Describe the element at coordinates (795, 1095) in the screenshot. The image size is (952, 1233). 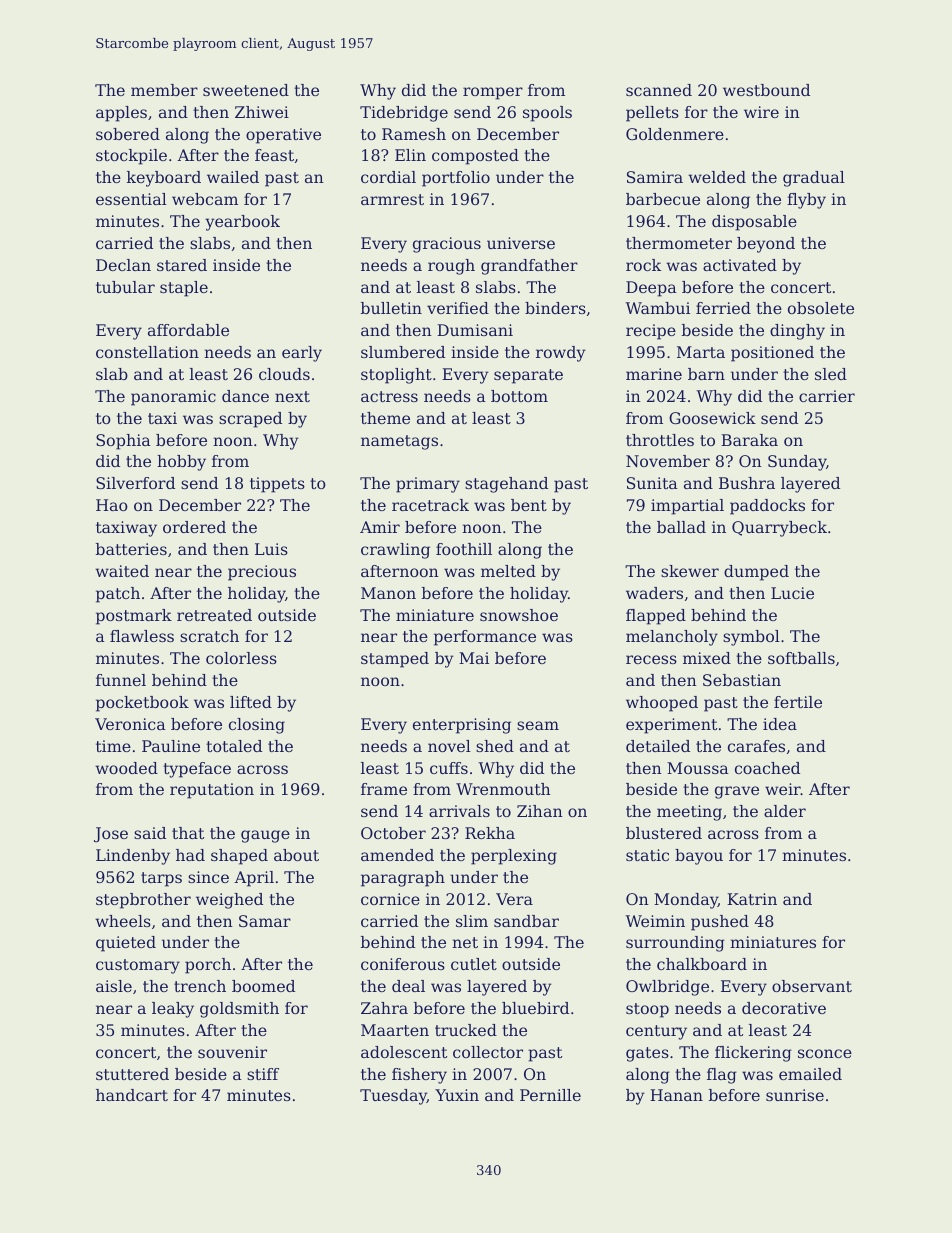
I see `sunrise` at that location.
